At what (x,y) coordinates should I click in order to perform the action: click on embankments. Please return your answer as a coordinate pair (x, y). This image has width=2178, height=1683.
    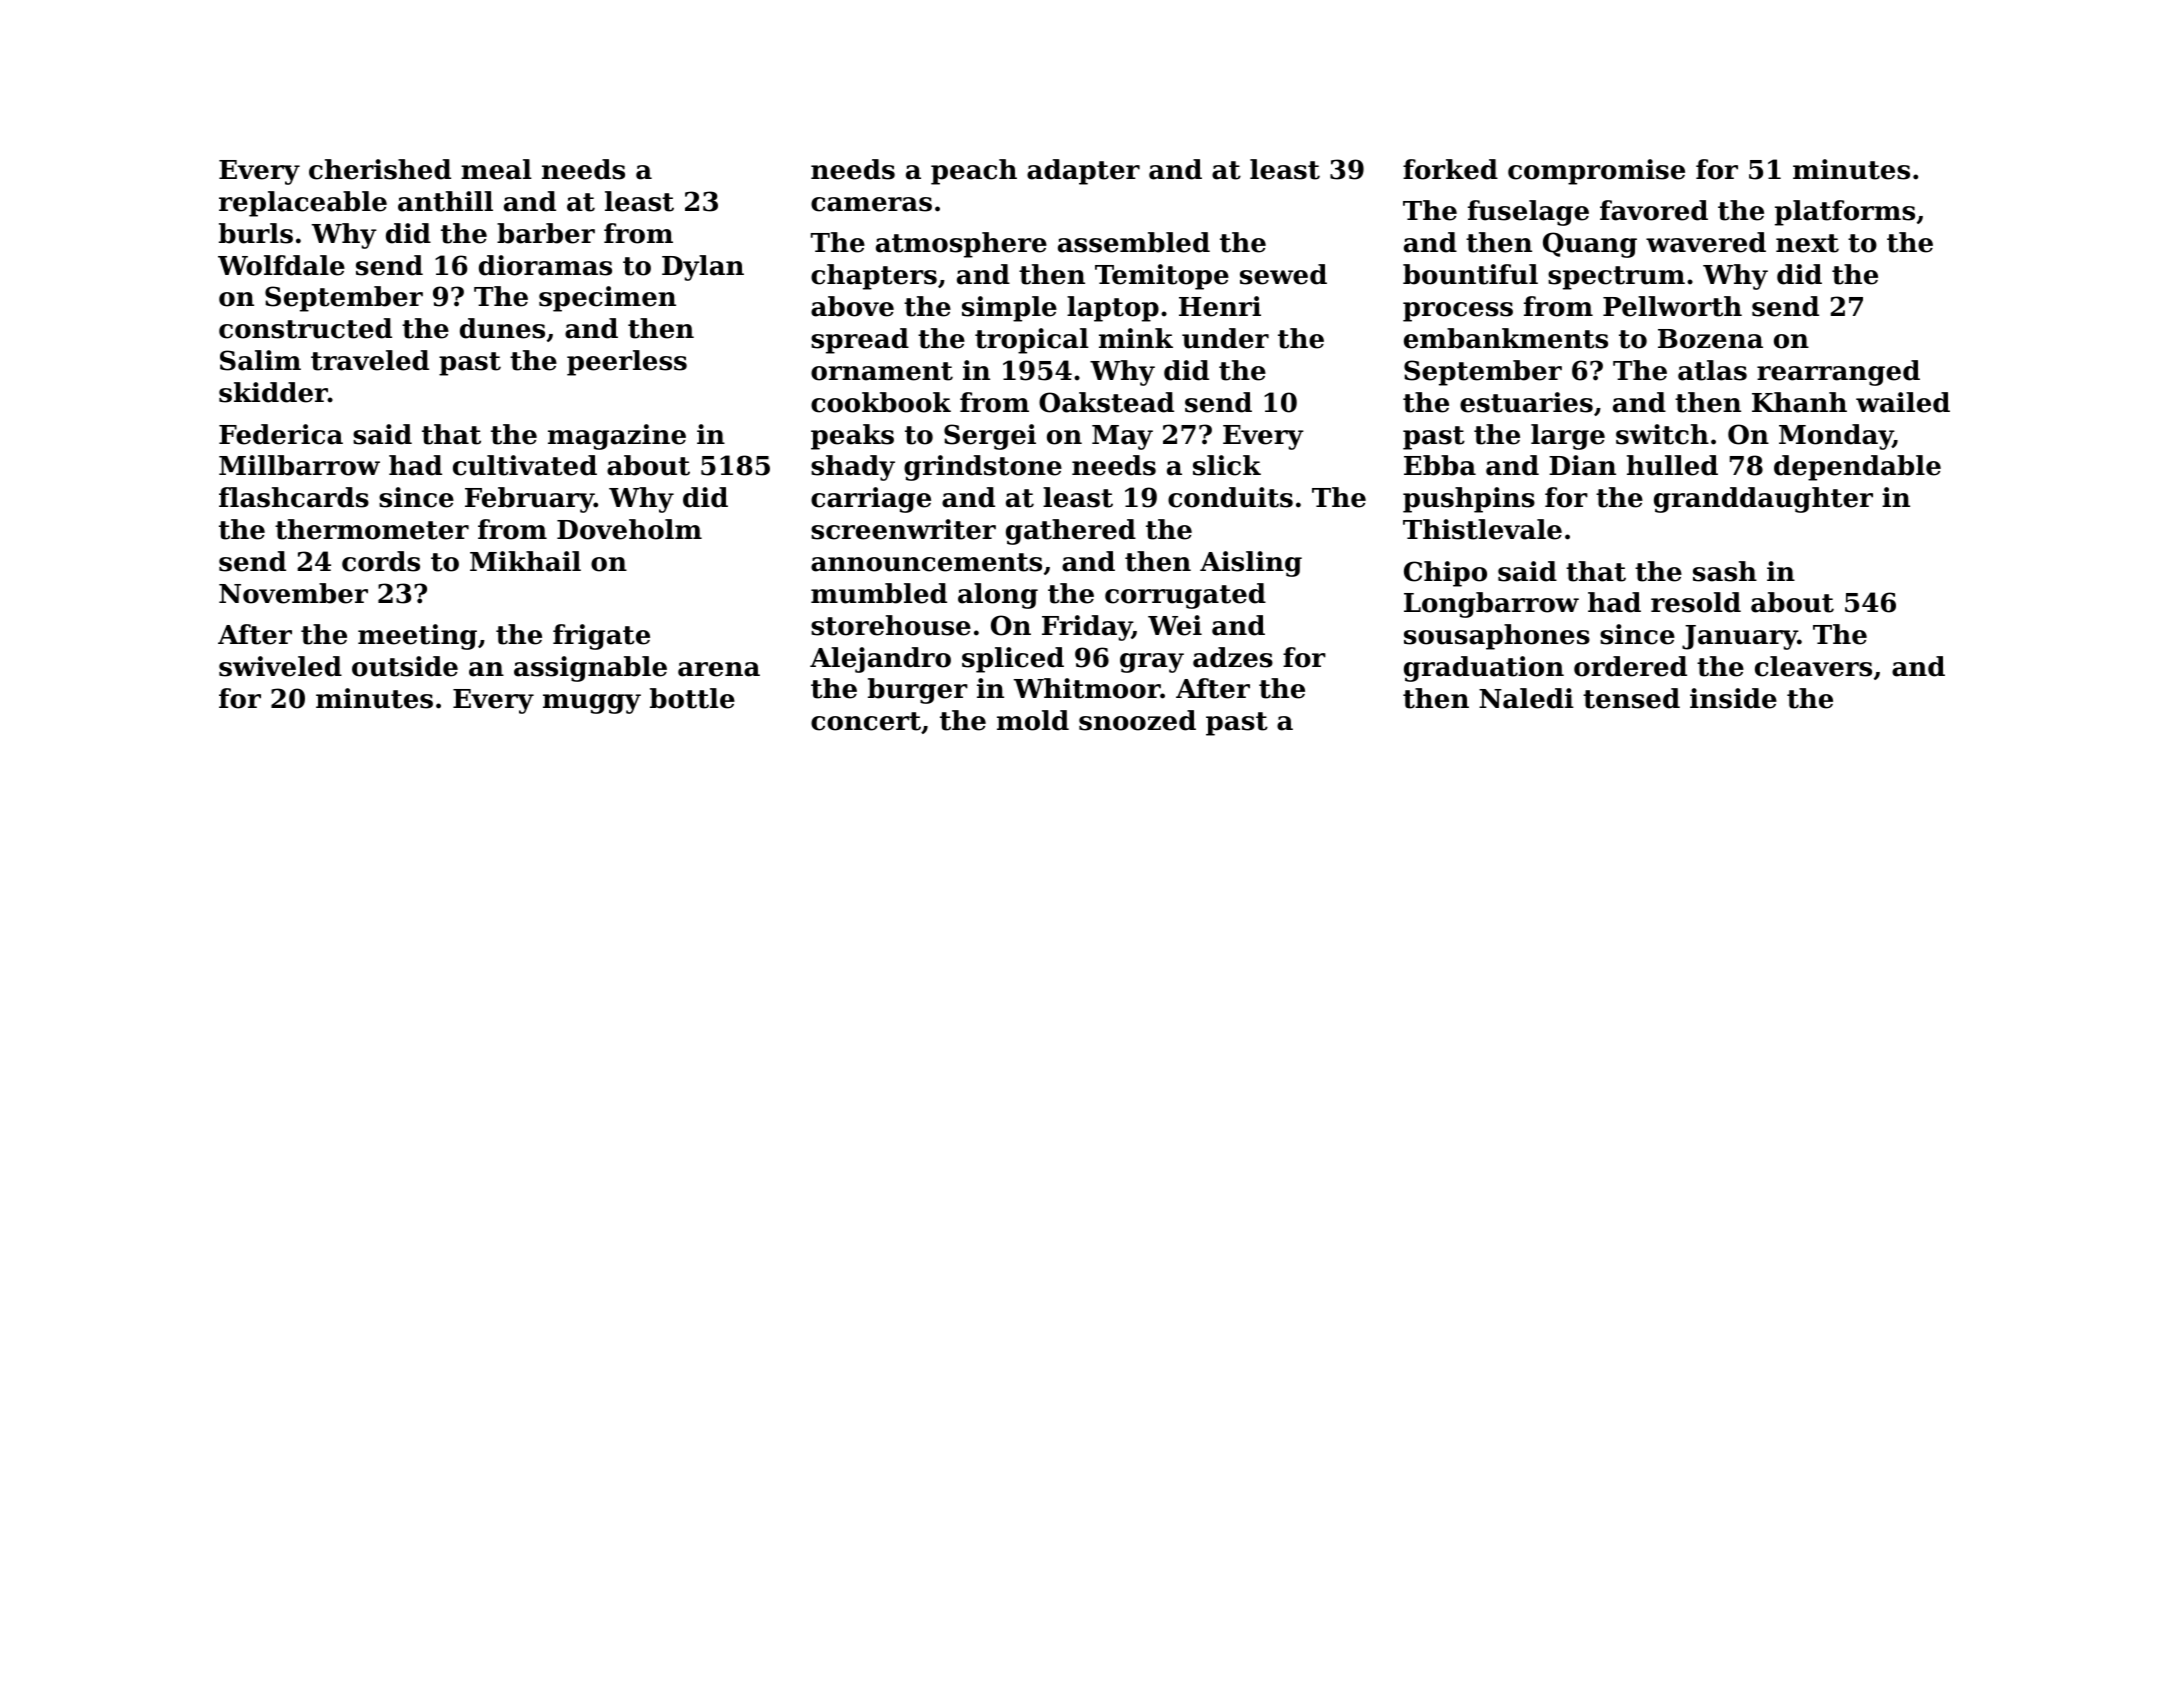
    Looking at the image, I should click on (1506, 338).
